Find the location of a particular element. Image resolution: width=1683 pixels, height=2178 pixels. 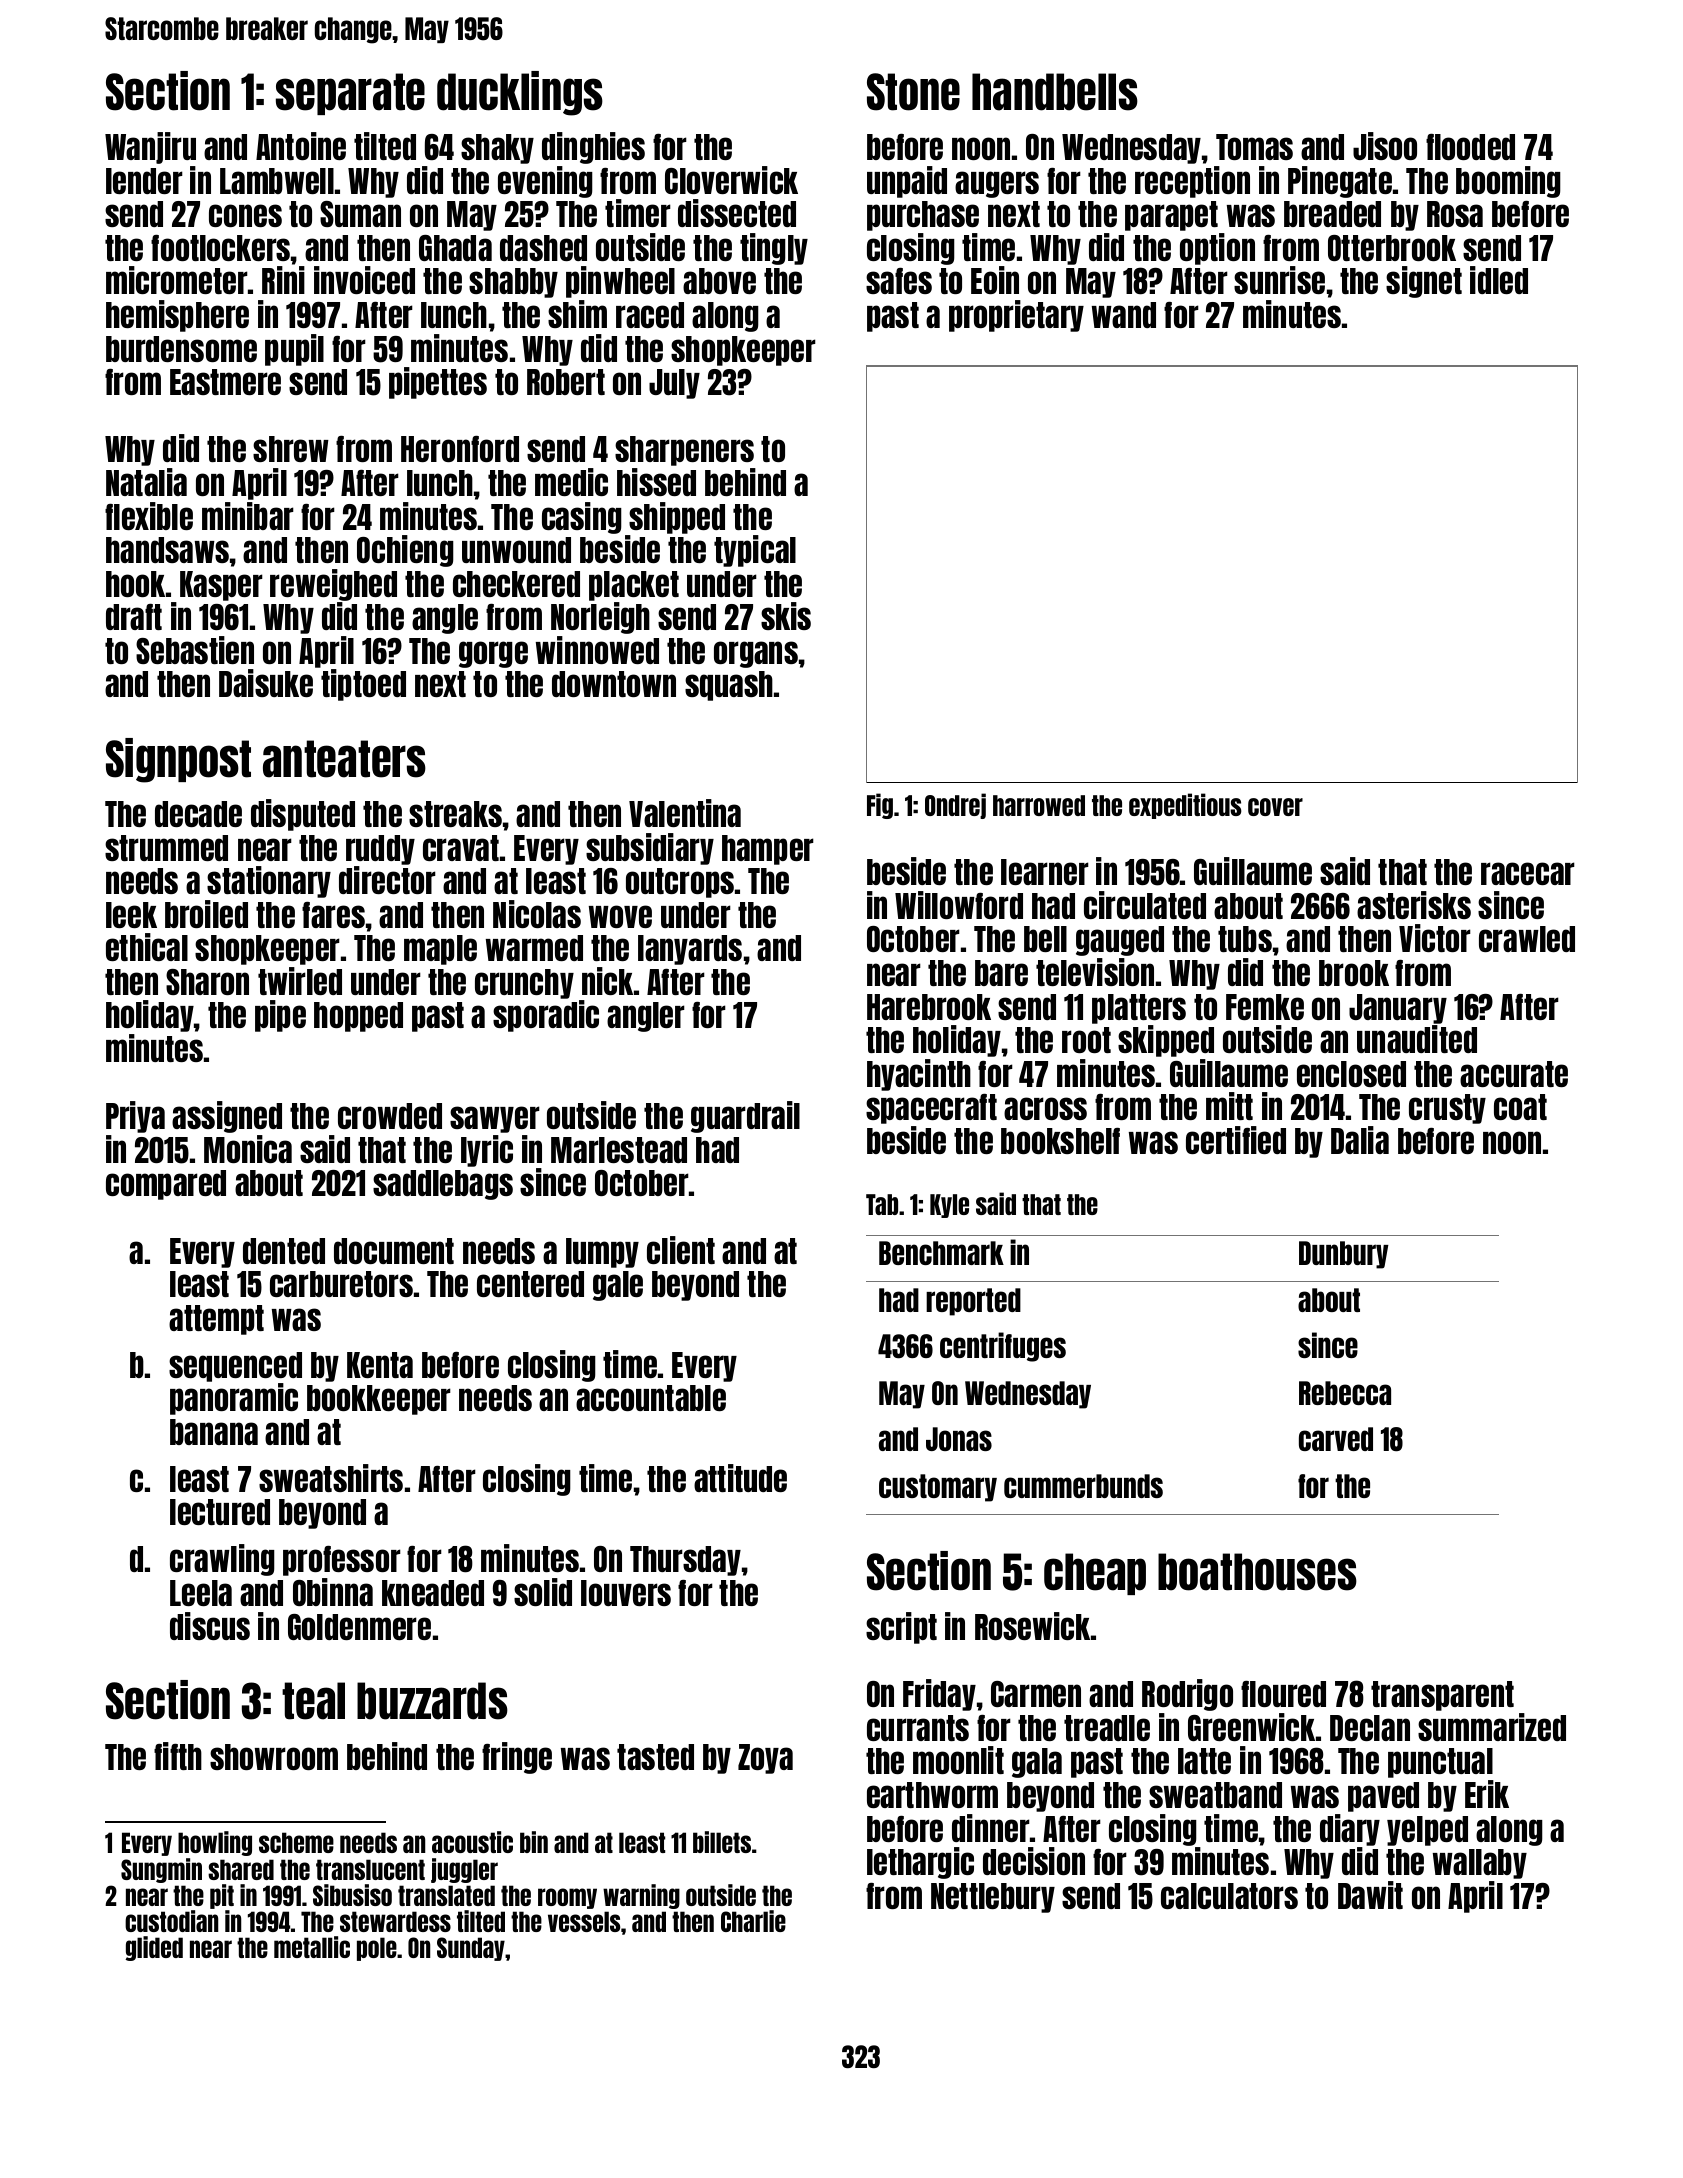

Dunbury is located at coordinates (1344, 1255).
